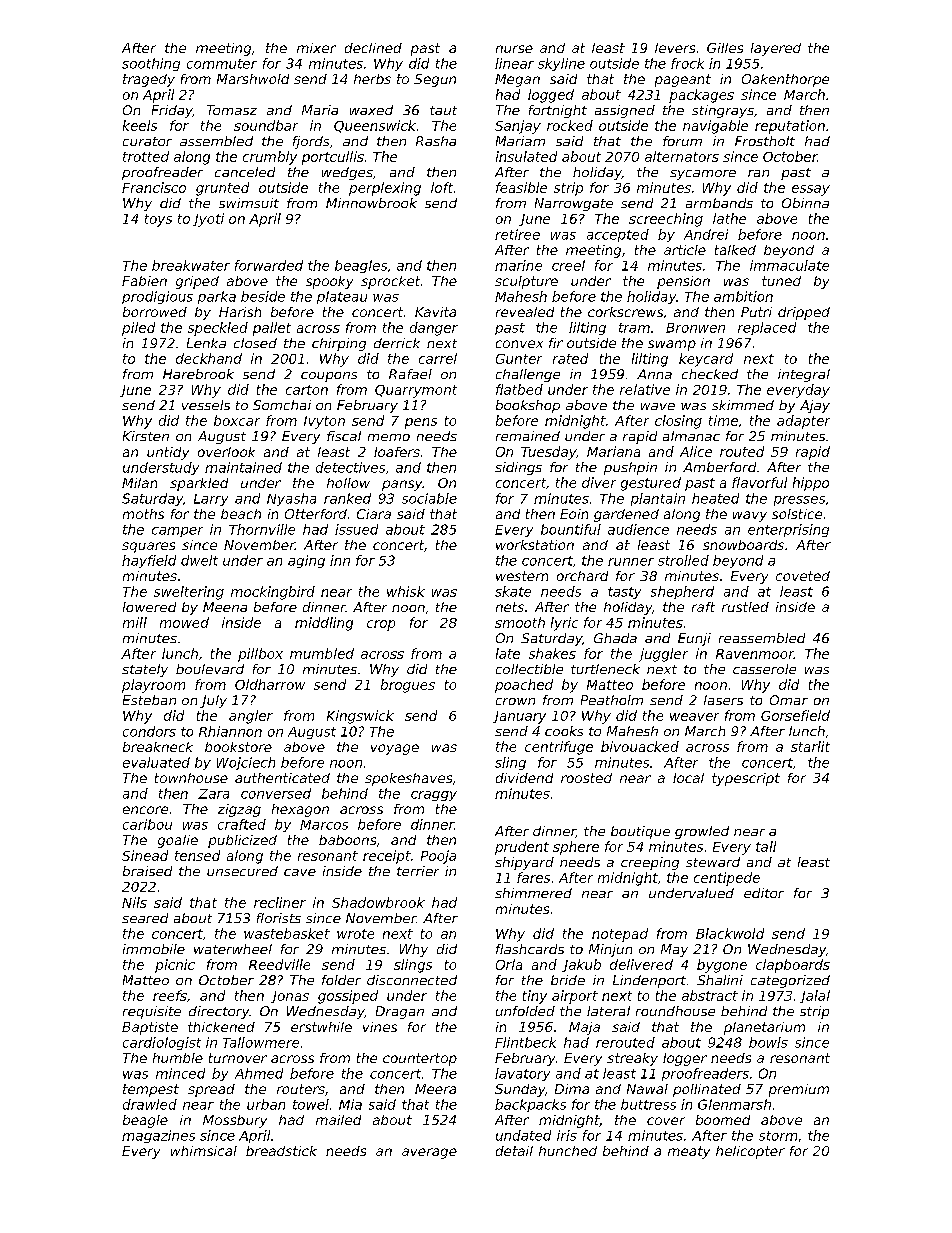 This screenshot has width=952, height=1233. Describe the element at coordinates (443, 110) in the screenshot. I see `taut` at that location.
